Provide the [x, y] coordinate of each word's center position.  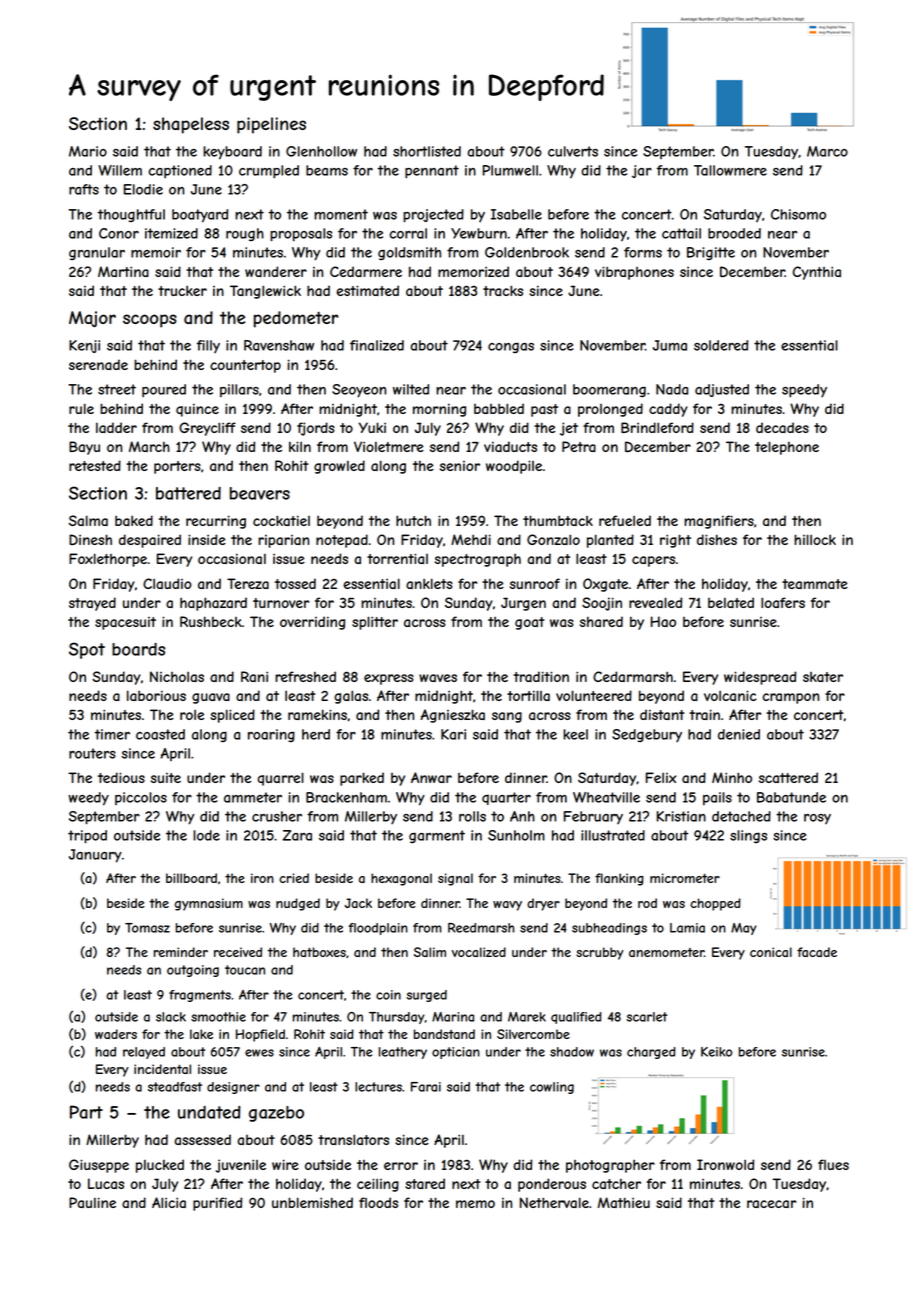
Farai [426, 1087]
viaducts [510, 446]
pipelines [271, 125]
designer [233, 1088]
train [704, 714]
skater [823, 677]
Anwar [431, 777]
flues [833, 1164]
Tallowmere [730, 170]
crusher [277, 816]
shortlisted [427, 151]
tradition [541, 676]
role [192, 715]
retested [95, 465]
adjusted [722, 390]
